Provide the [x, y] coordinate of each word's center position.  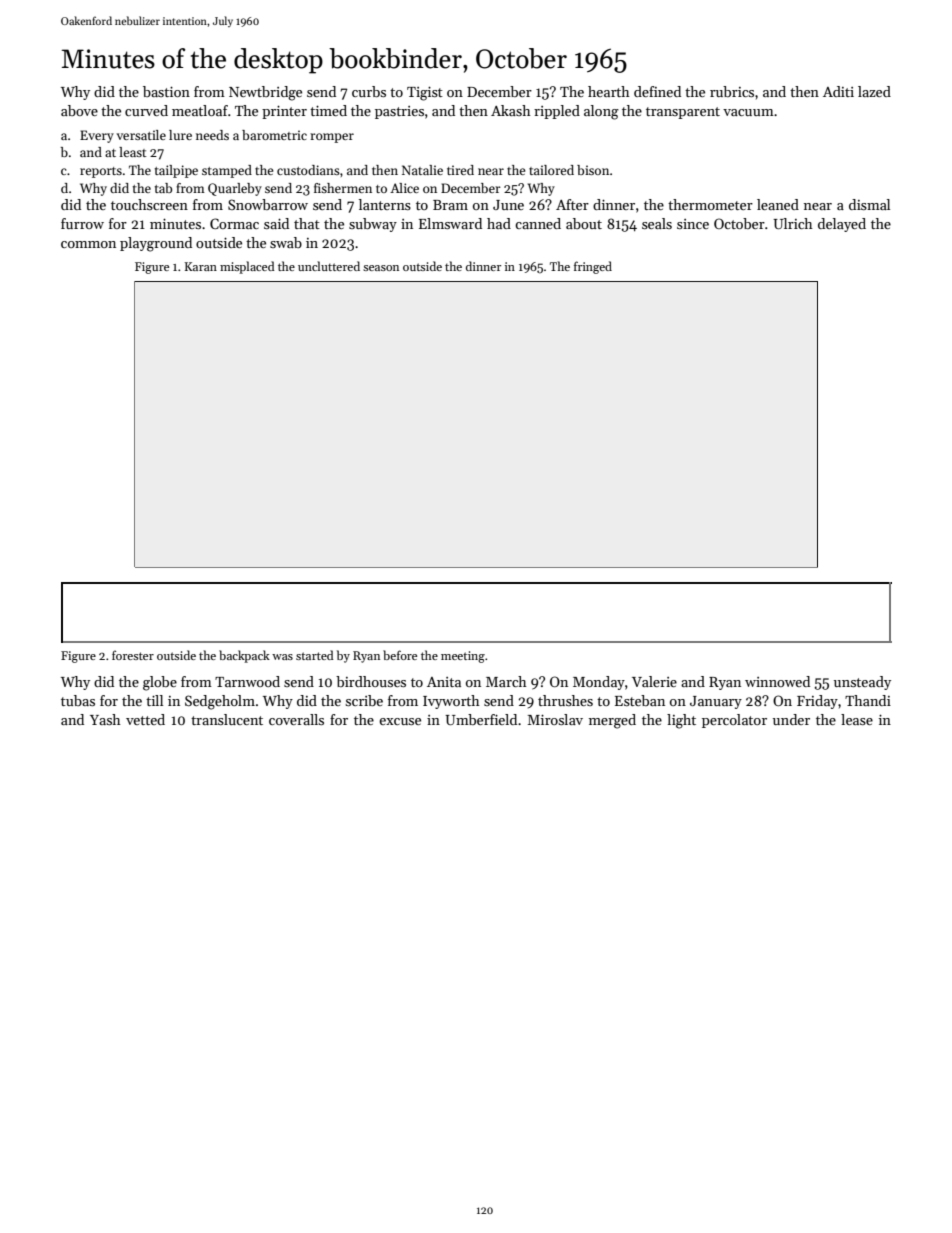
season [381, 268]
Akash [511, 110]
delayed [842, 225]
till [154, 700]
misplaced [247, 267]
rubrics [732, 91]
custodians [308, 170]
